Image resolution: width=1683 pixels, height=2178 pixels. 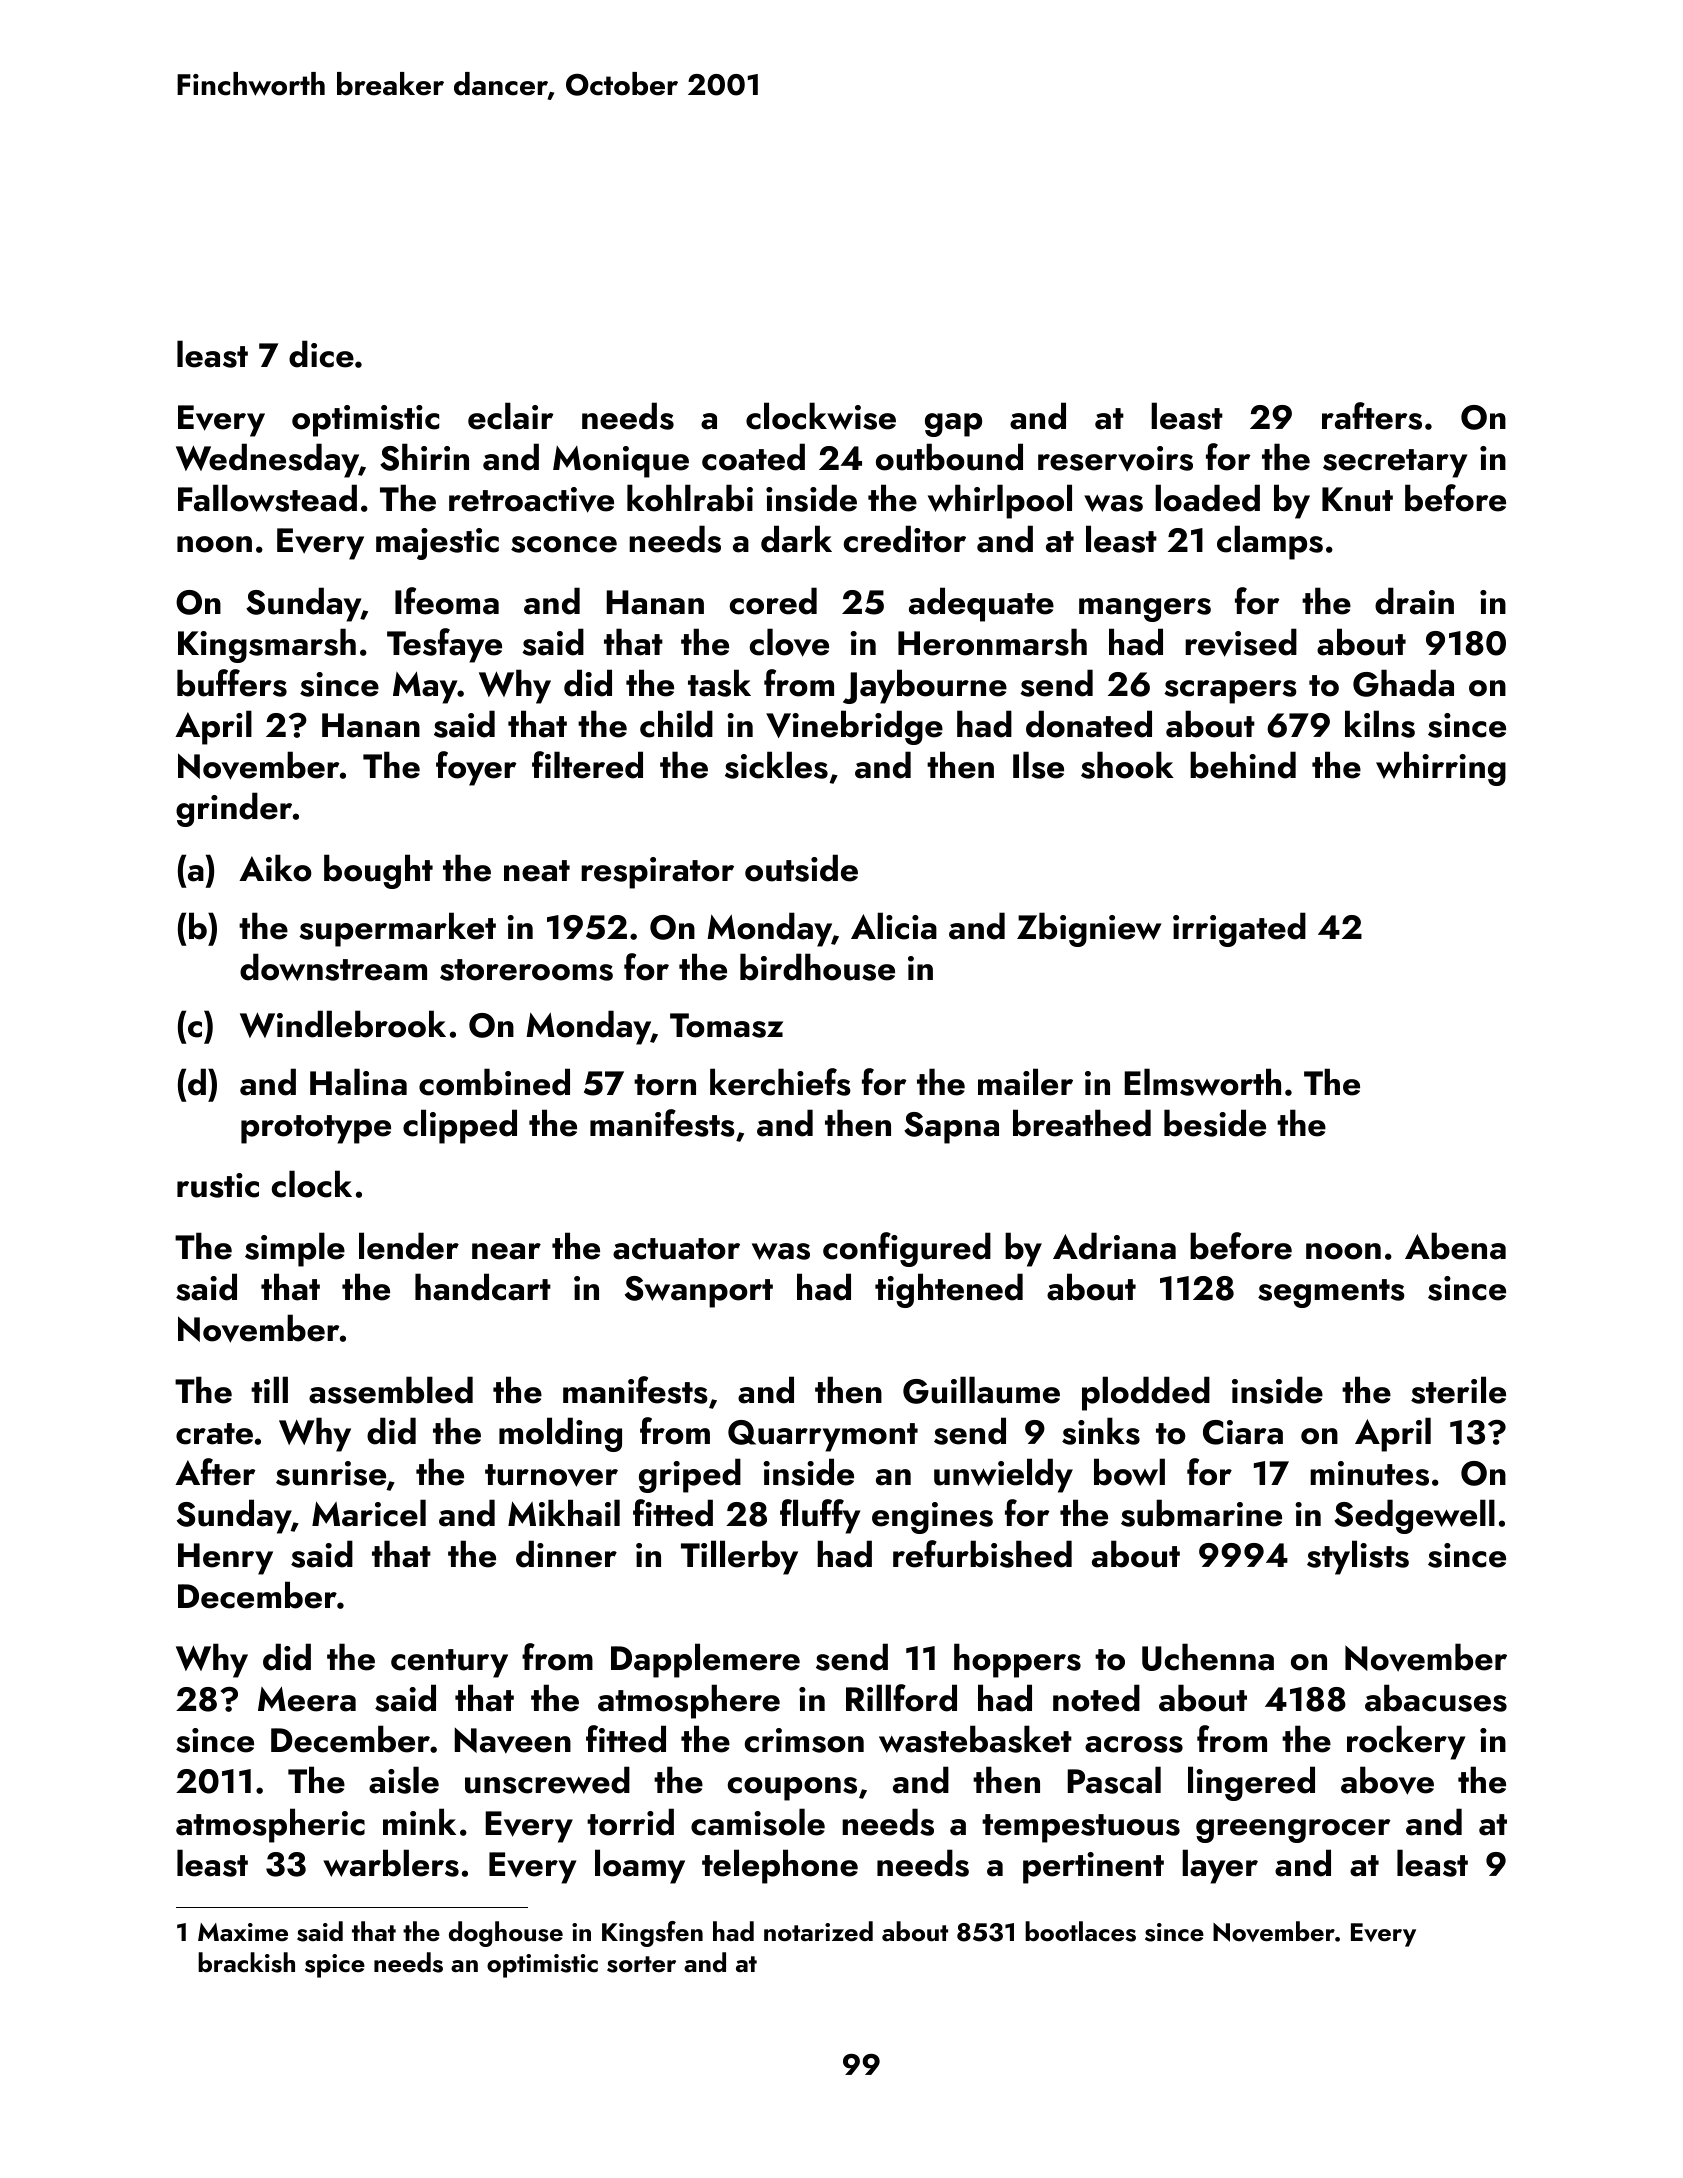 What do you see at coordinates (1080, 1931) in the image?
I see `bootlaces` at bounding box center [1080, 1931].
